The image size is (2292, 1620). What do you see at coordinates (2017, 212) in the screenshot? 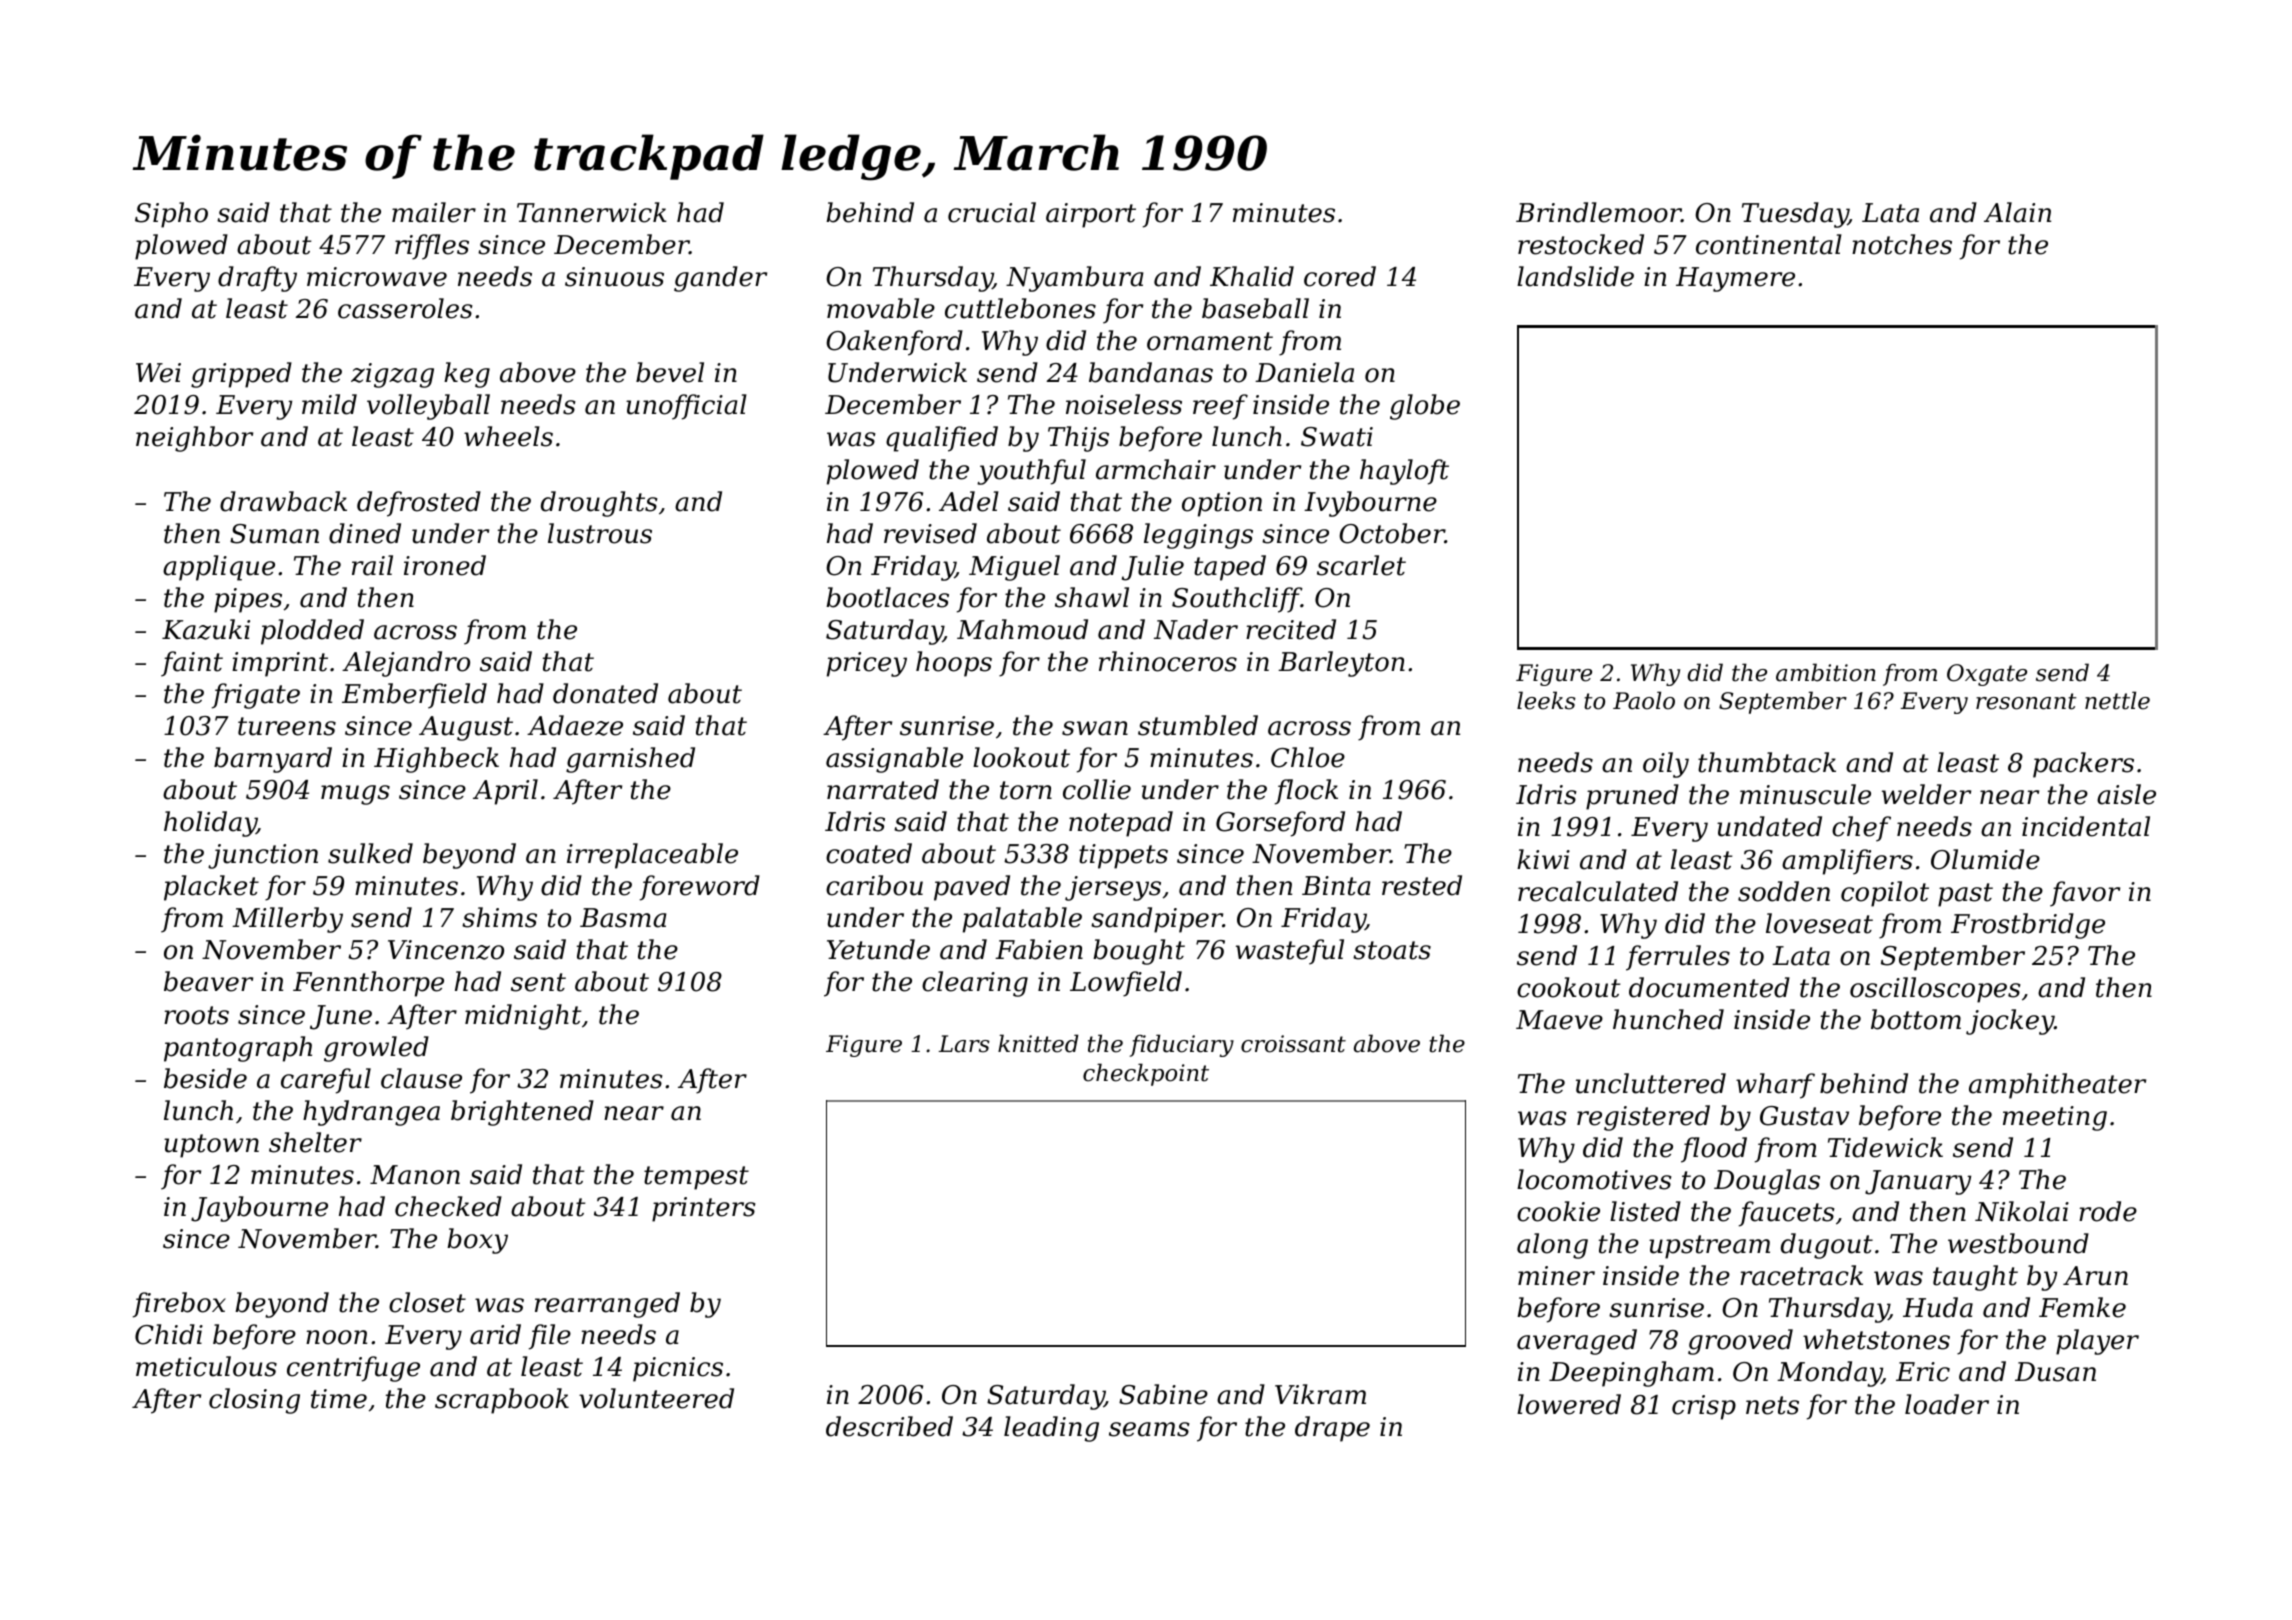
I see `Alain` at bounding box center [2017, 212].
